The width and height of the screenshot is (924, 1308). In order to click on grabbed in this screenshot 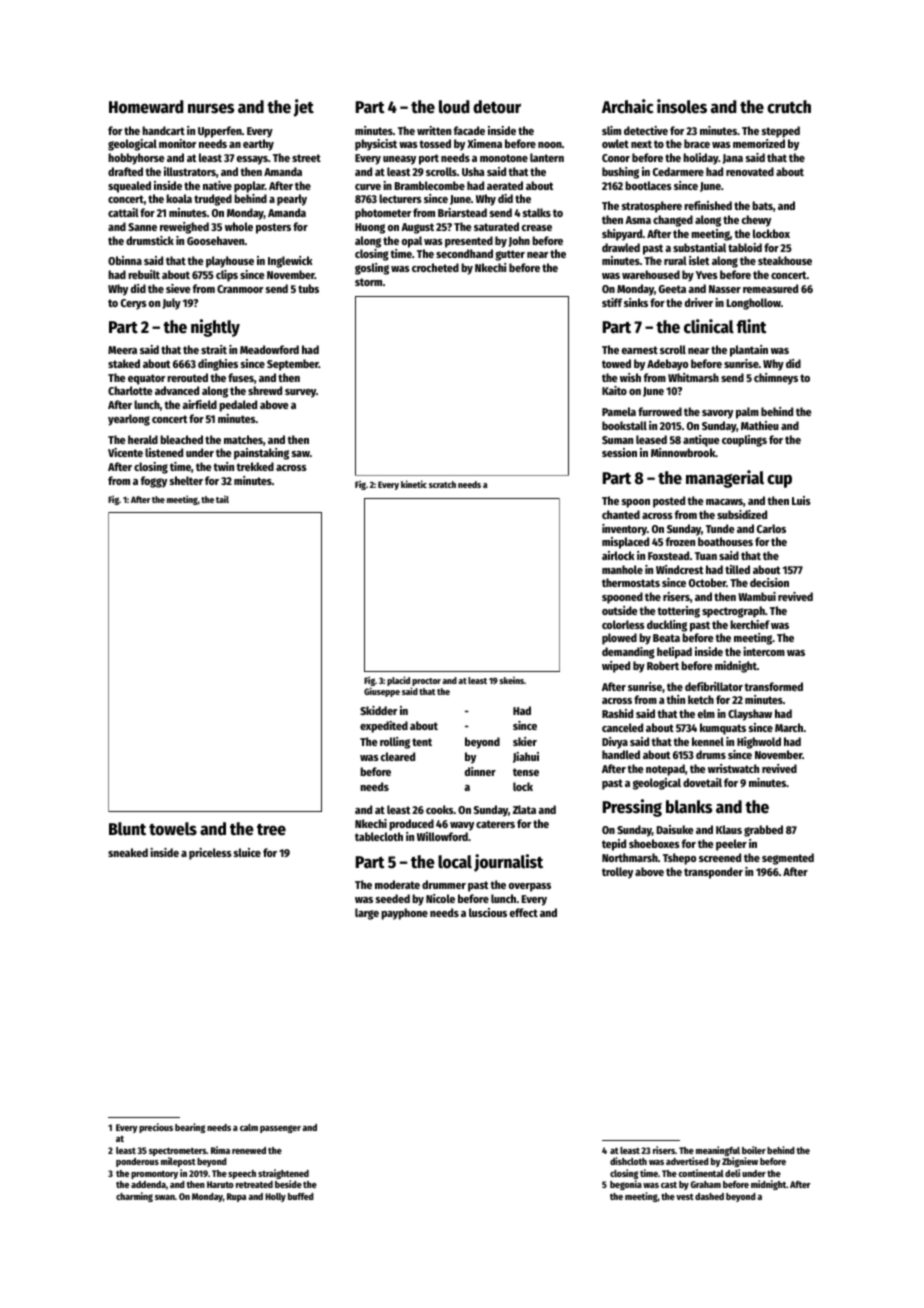, I will do `click(763, 831)`.
